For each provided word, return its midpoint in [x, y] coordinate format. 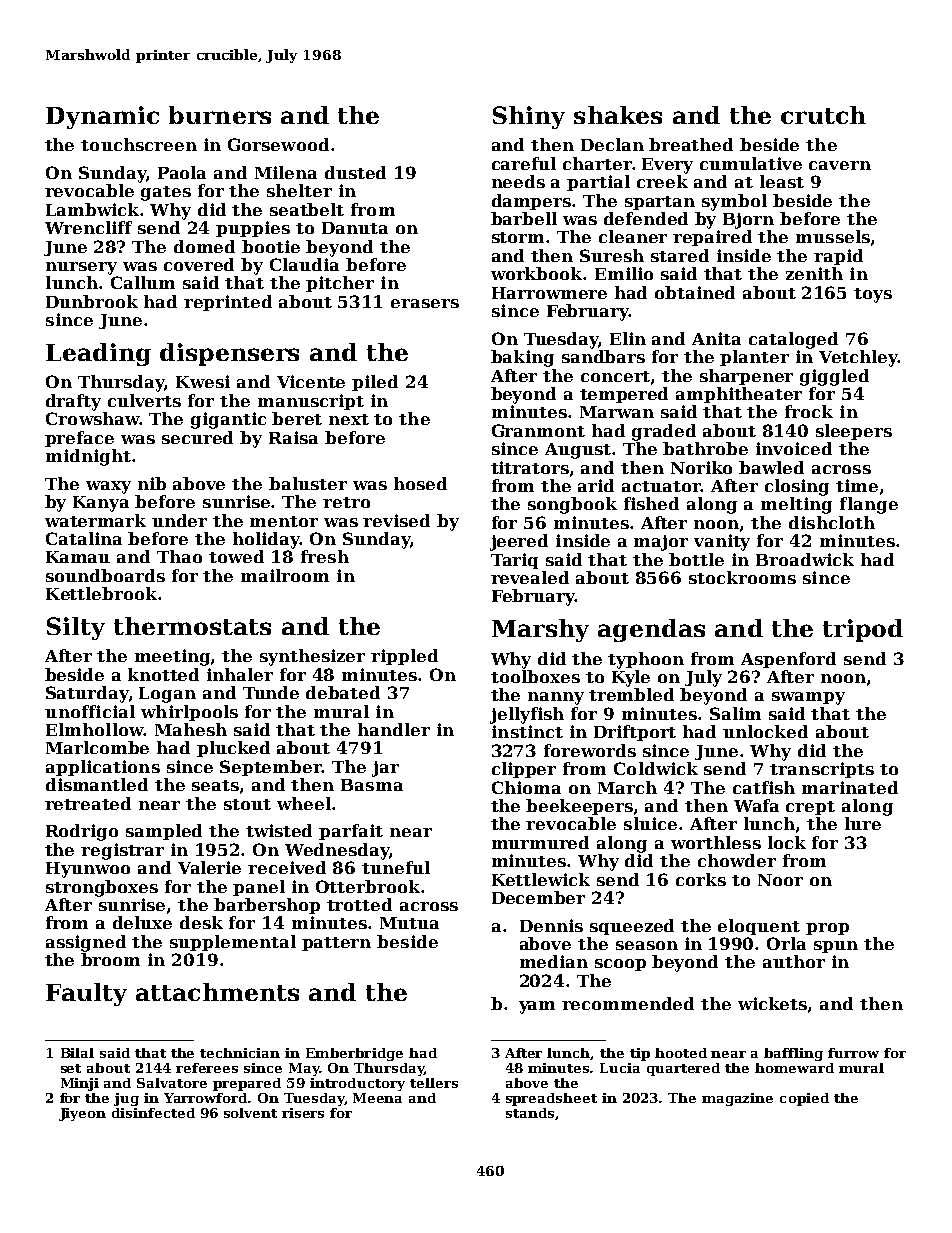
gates [166, 193]
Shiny [529, 117]
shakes [618, 115]
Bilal [77, 1053]
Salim [735, 713]
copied [804, 1099]
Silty [76, 628]
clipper [524, 770]
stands [530, 1113]
